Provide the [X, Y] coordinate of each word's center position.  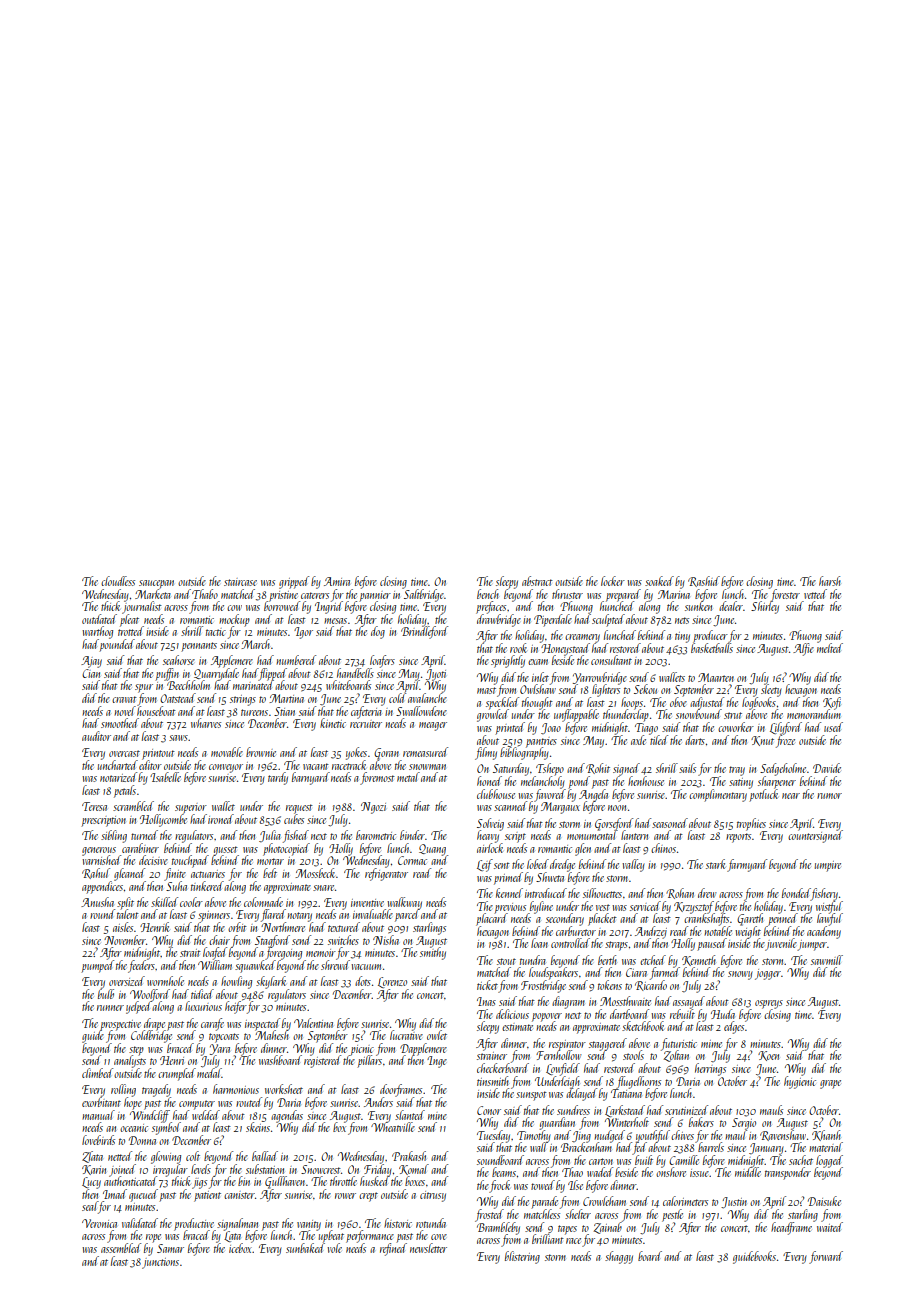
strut [733, 715]
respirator [567, 1045]
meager [433, 726]
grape [830, 1084]
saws [178, 738]
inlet [540, 677]
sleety [771, 690]
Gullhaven [285, 1182]
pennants [199, 647]
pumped [97, 966]
